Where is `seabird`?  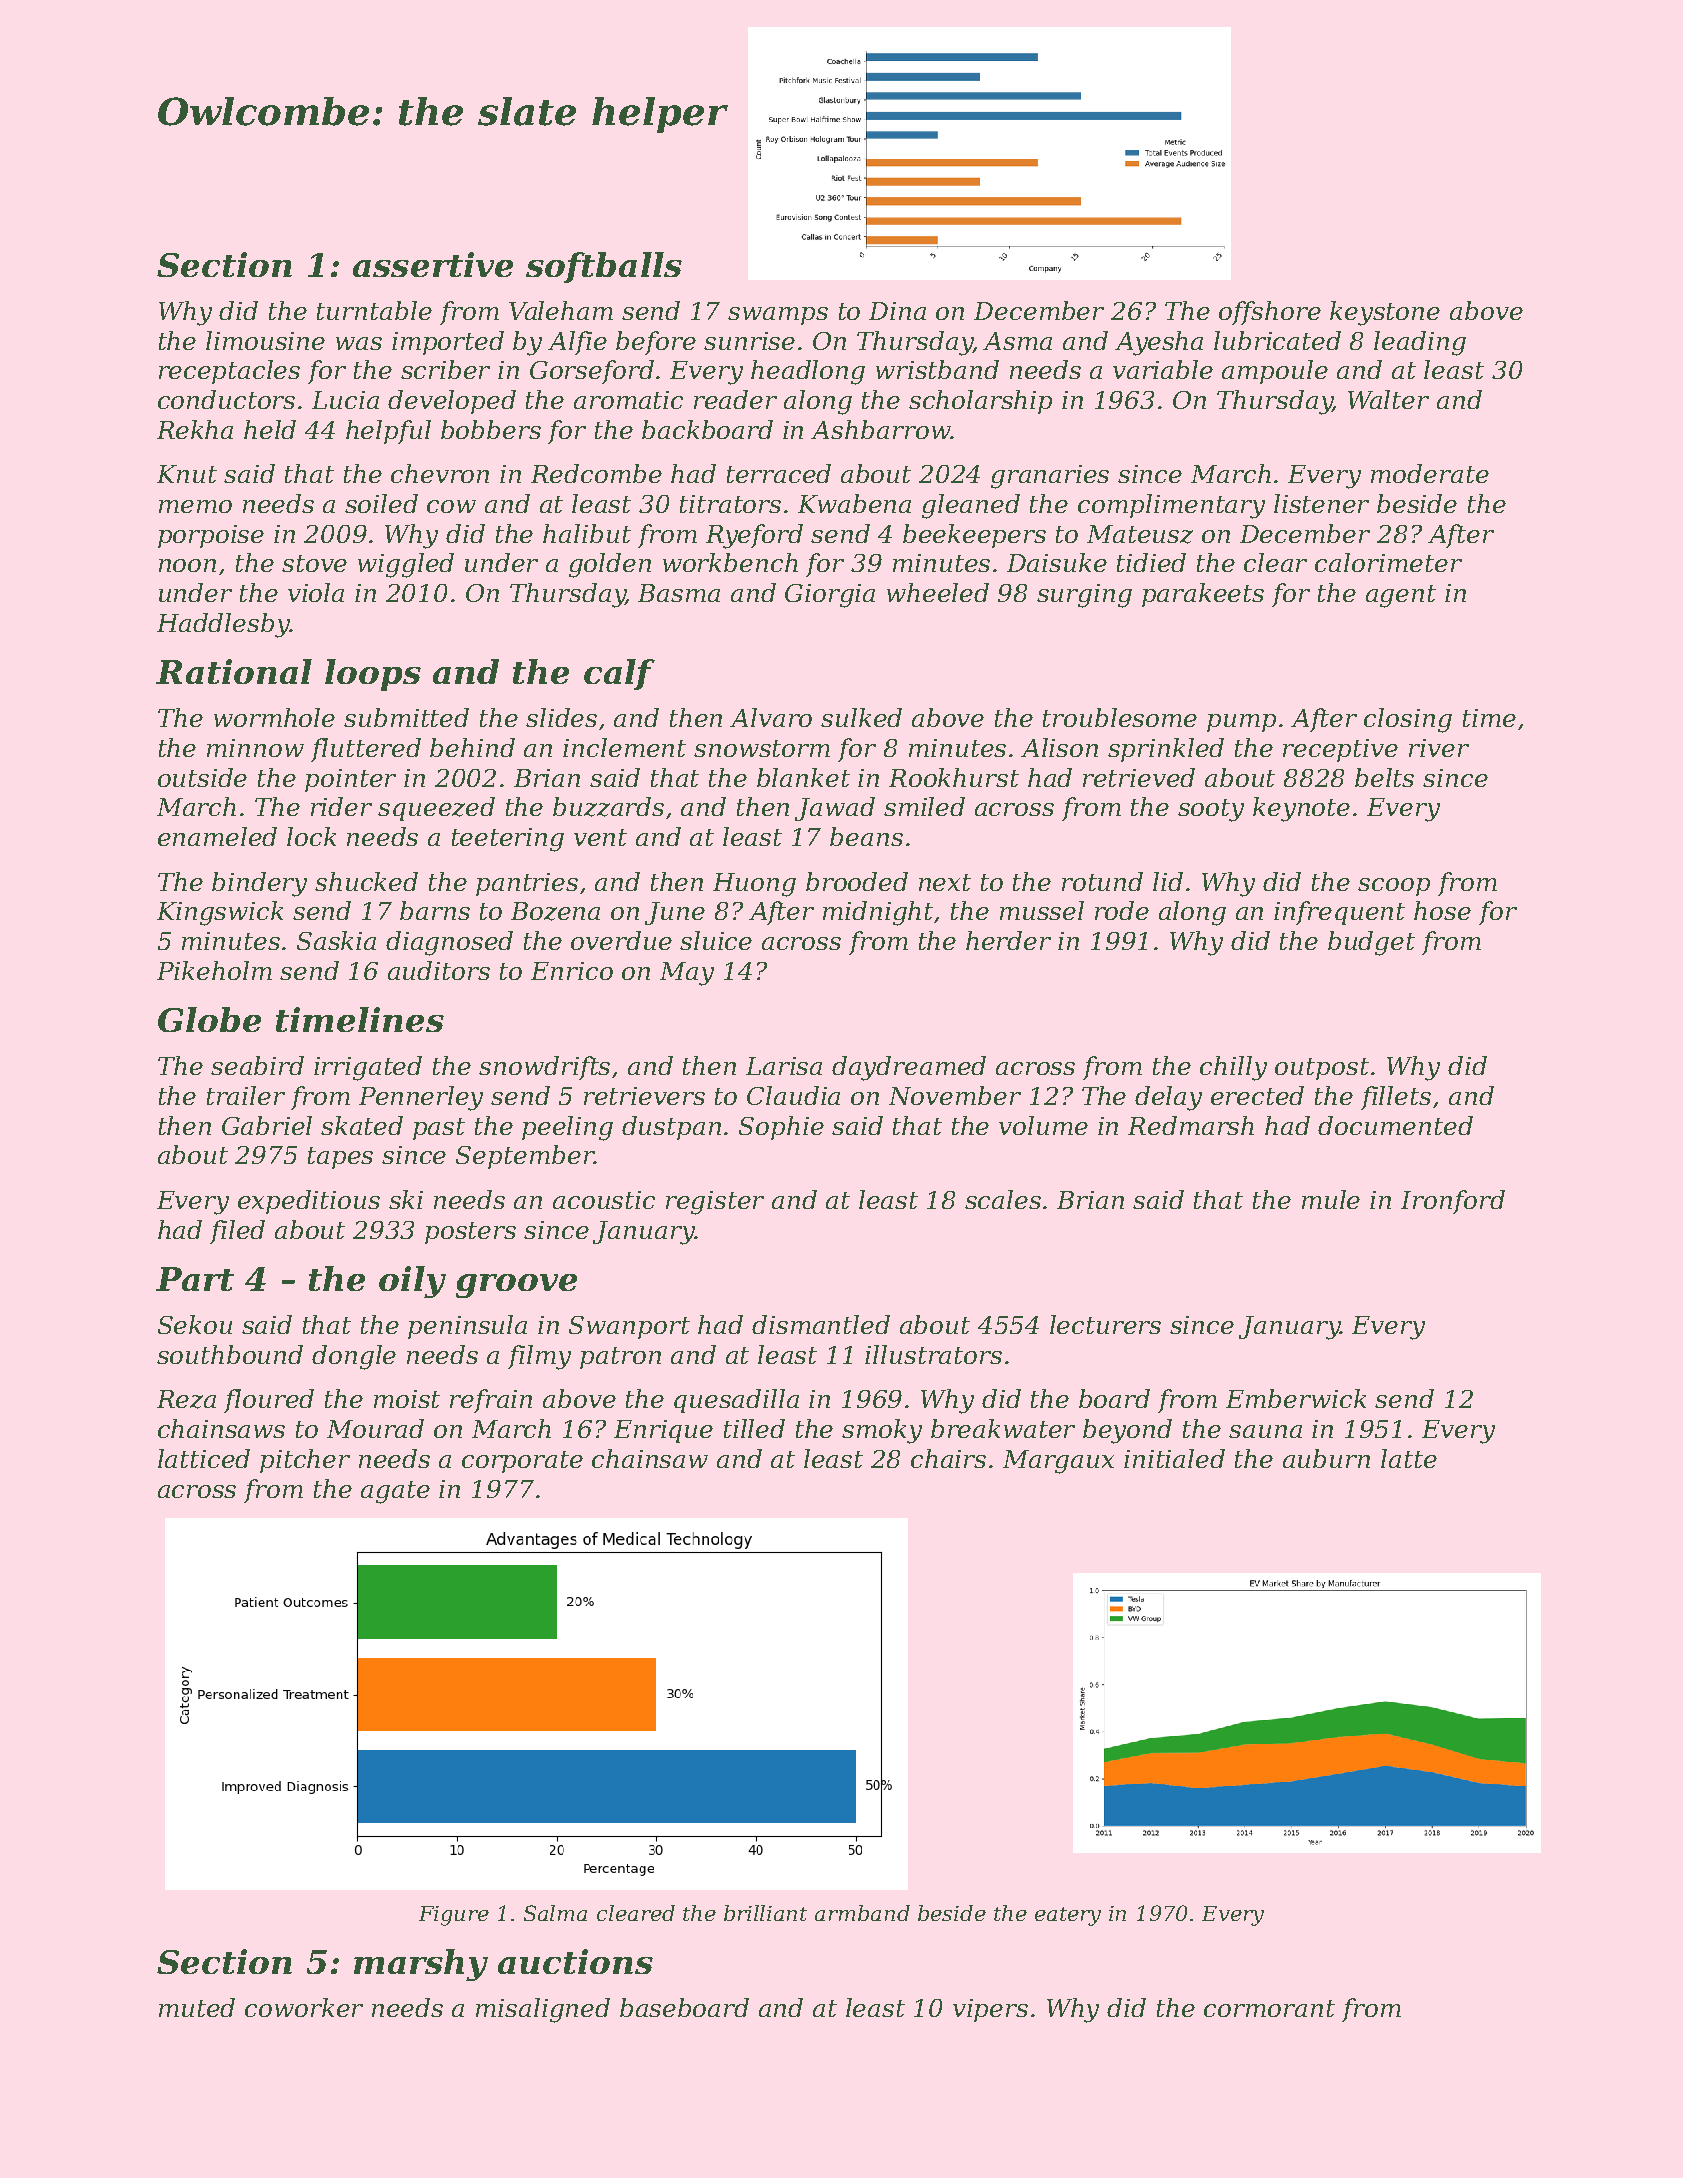 seabird is located at coordinates (257, 1065).
